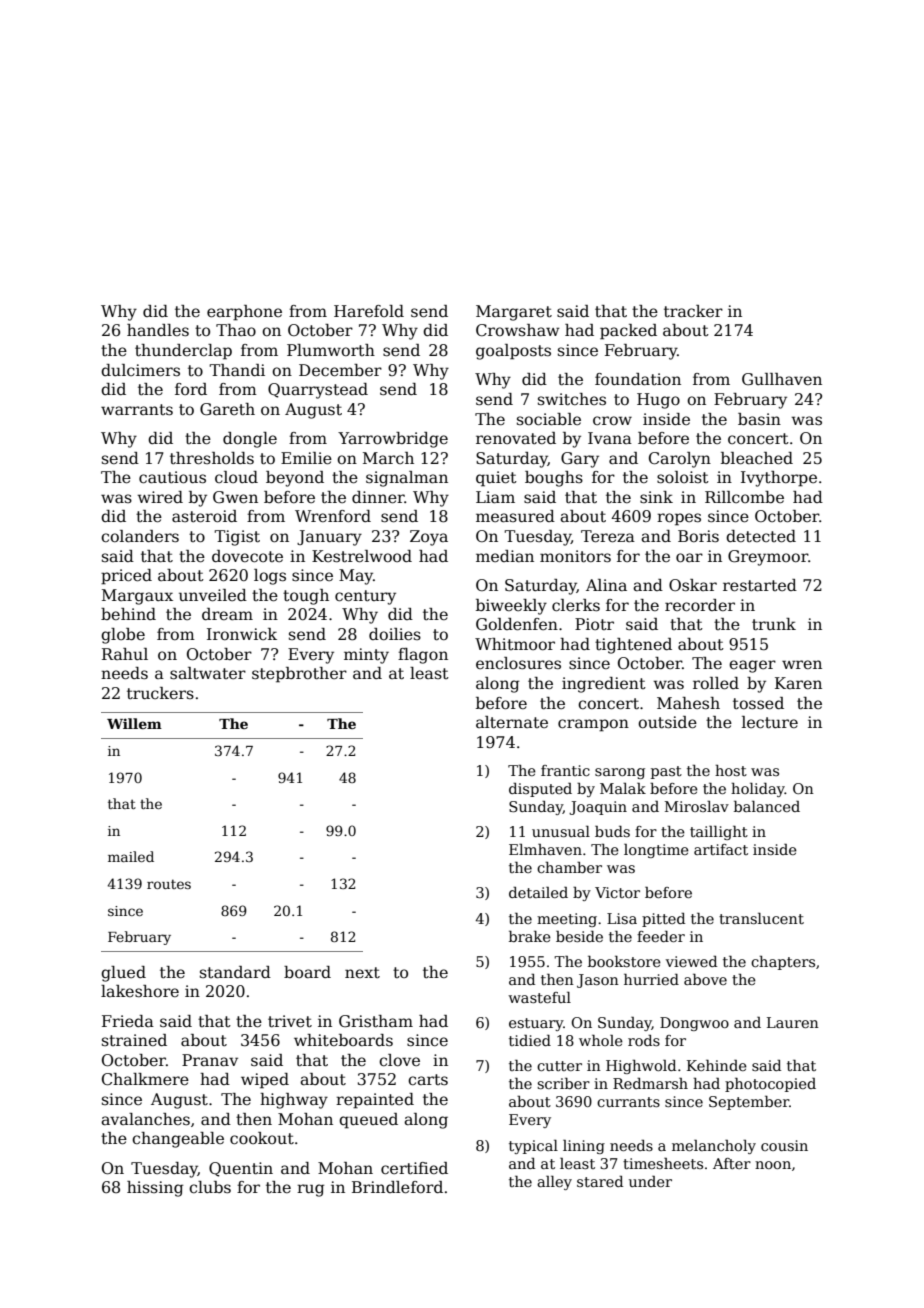 This screenshot has height=1308, width=924. I want to click on trivet, so click(290, 1021).
